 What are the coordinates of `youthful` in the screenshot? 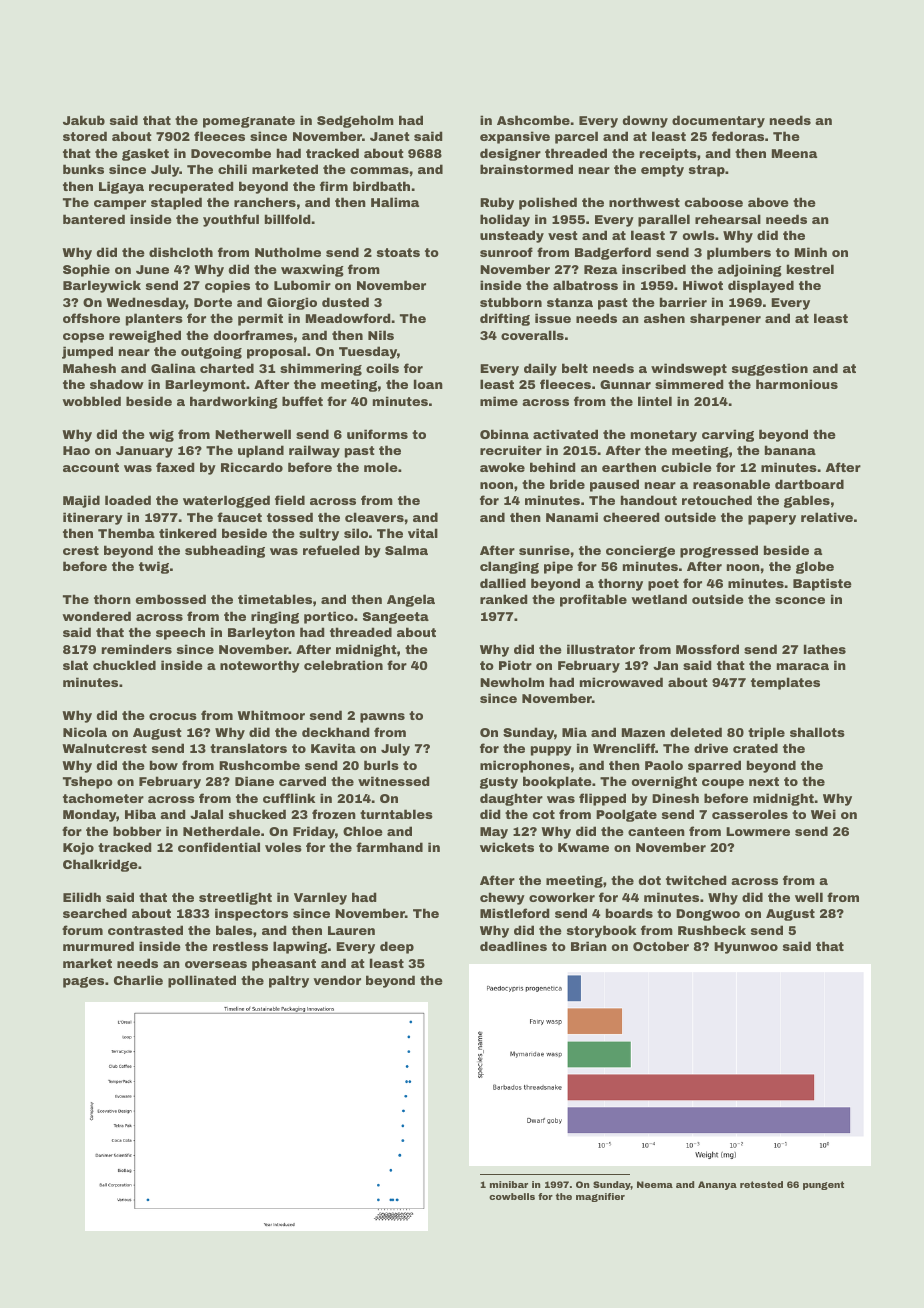 It's located at (231, 220).
